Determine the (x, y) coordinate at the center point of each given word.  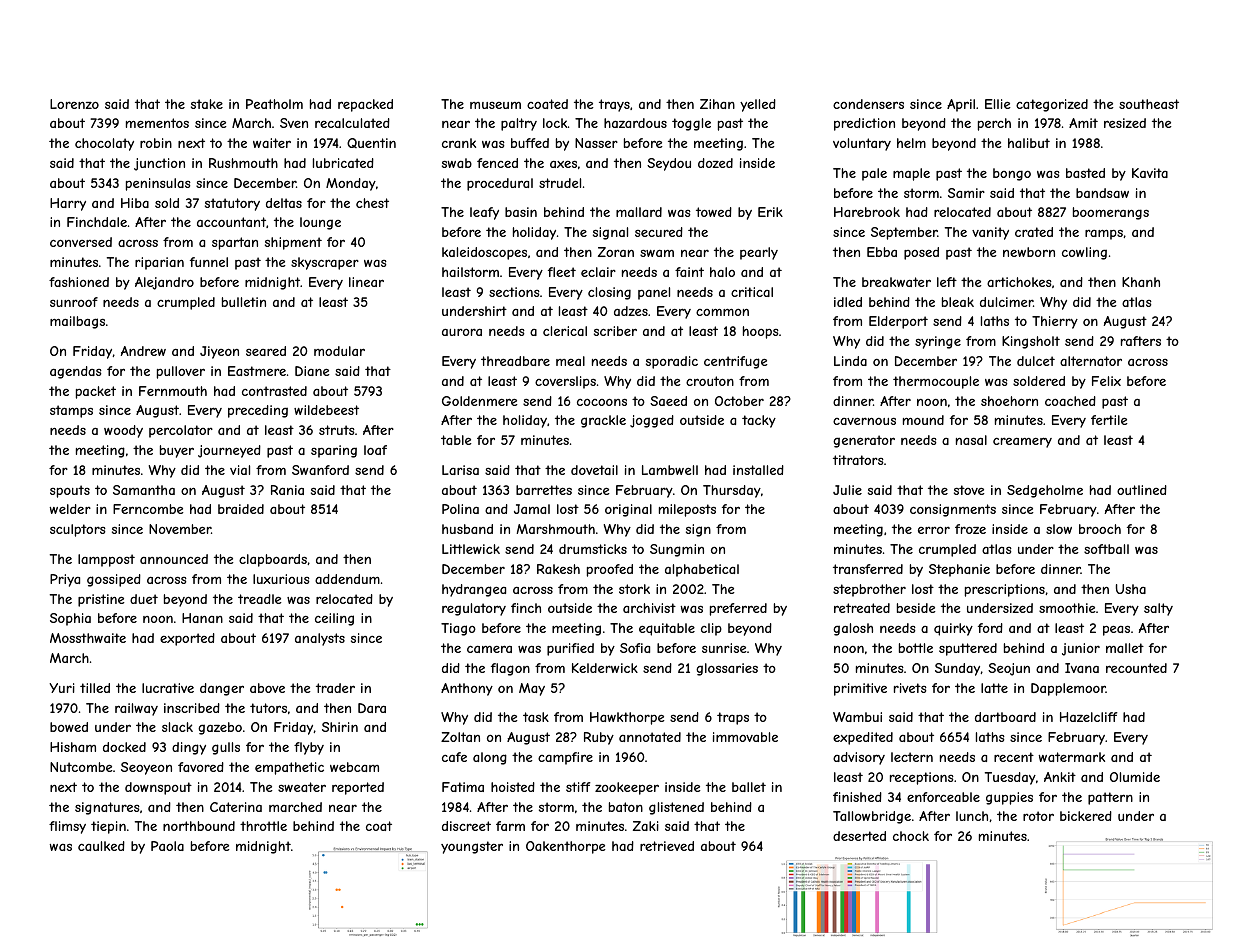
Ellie (998, 104)
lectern (912, 757)
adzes (631, 311)
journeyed (229, 451)
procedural (500, 184)
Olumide (1135, 777)
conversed (81, 242)
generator (864, 441)
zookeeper (627, 788)
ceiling (334, 619)
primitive (860, 689)
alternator (1091, 361)
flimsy (67, 827)
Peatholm (274, 104)
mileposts (687, 510)
